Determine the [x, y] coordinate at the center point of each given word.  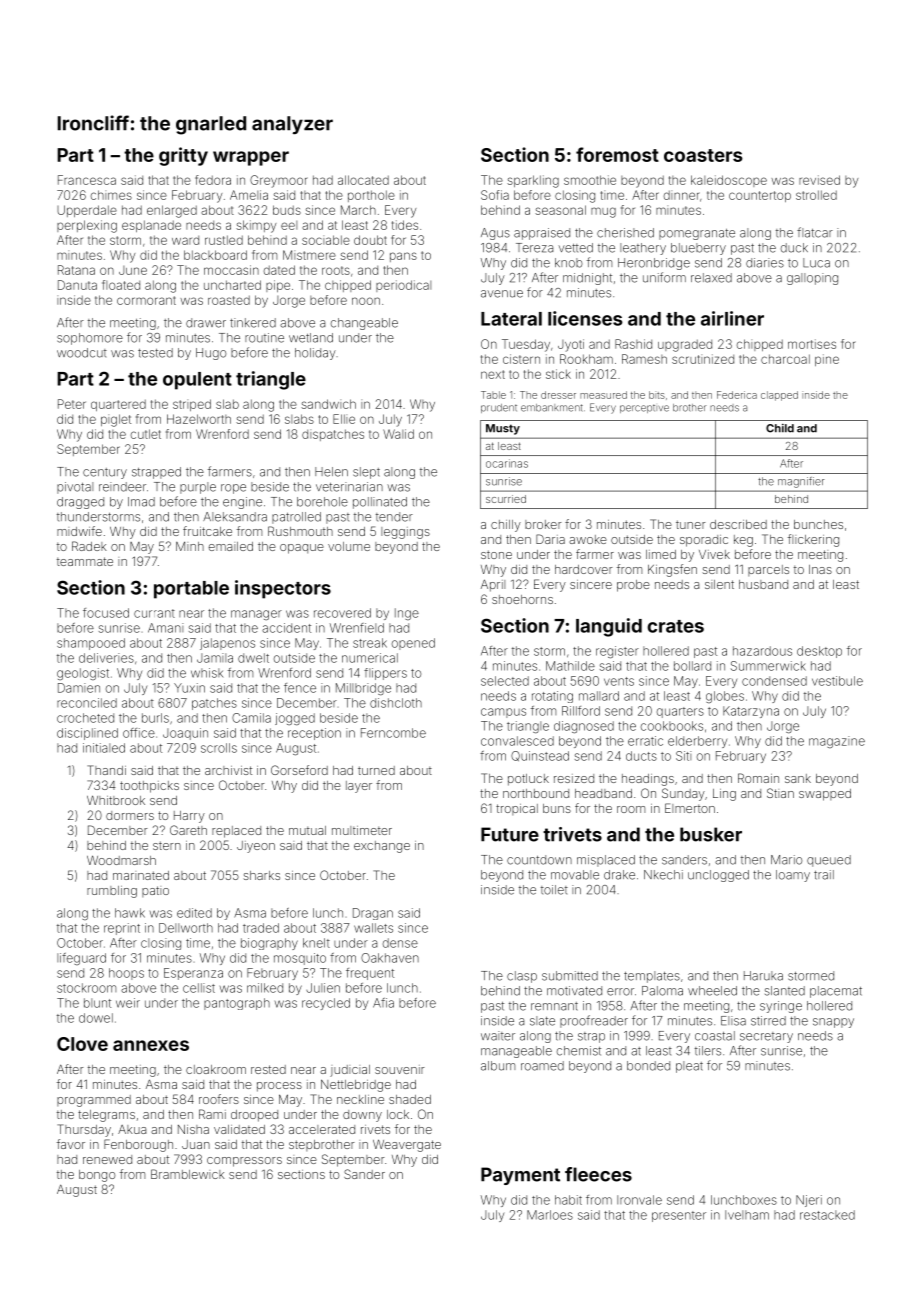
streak [370, 643]
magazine [837, 742]
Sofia [495, 195]
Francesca [87, 180]
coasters [703, 155]
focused [106, 613]
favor [71, 1144]
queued [829, 861]
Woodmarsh [121, 860]
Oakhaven [390, 958]
